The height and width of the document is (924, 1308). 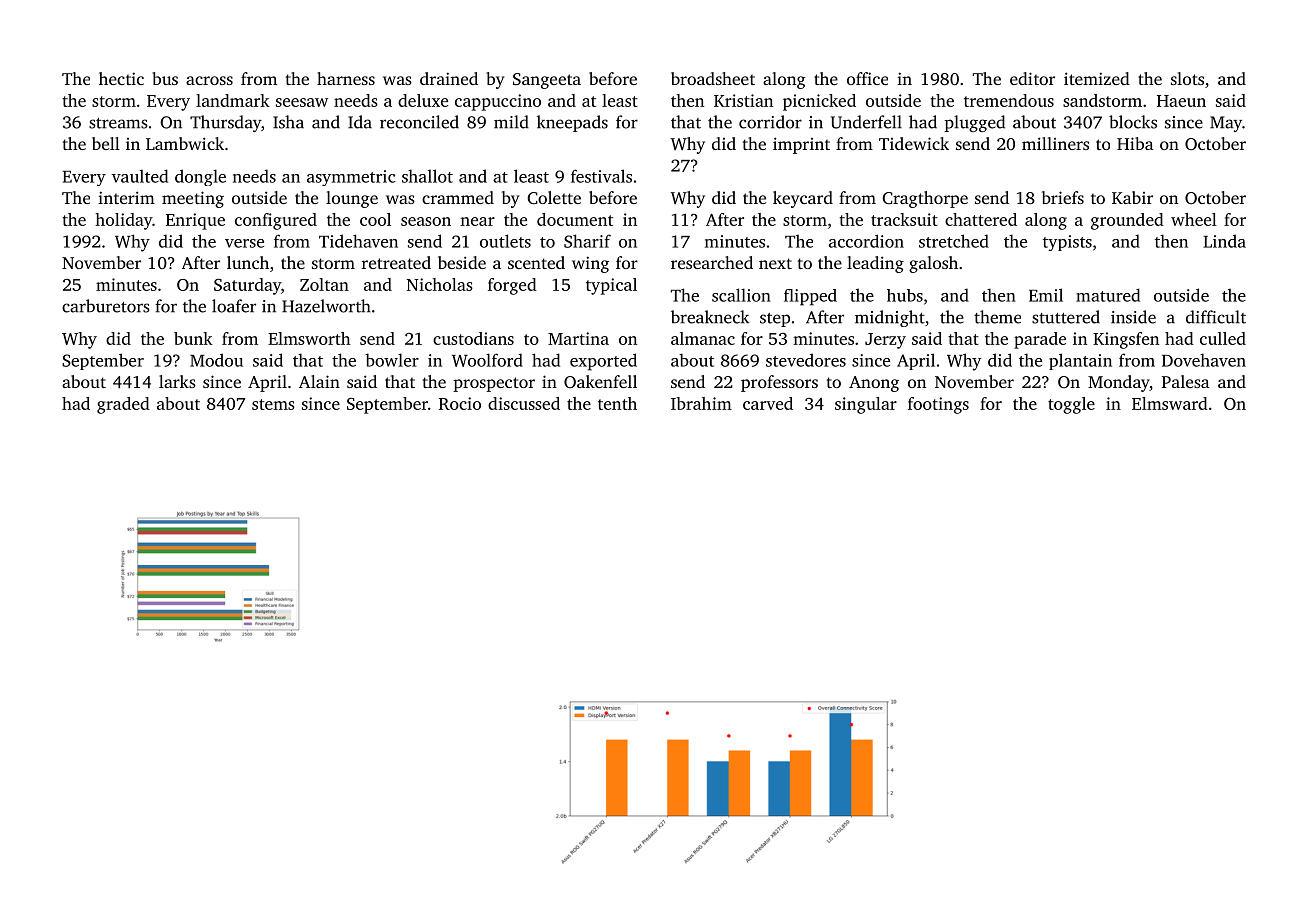 I want to click on stevedores, so click(x=806, y=360).
